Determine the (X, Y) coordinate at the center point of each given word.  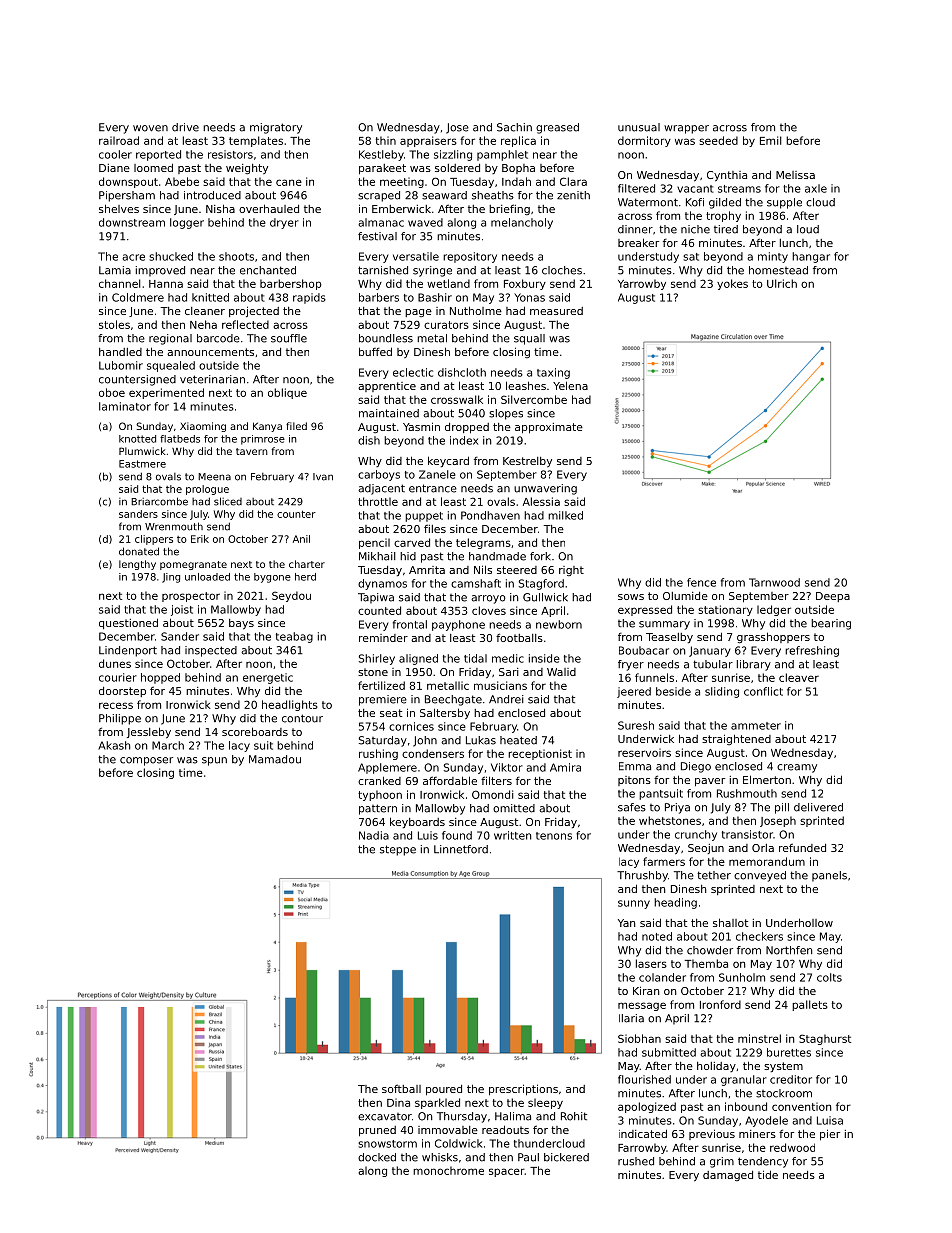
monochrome (448, 1170)
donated (139, 551)
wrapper (686, 129)
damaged (728, 1176)
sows (631, 597)
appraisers (428, 141)
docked (377, 1157)
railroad (119, 140)
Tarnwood (774, 582)
